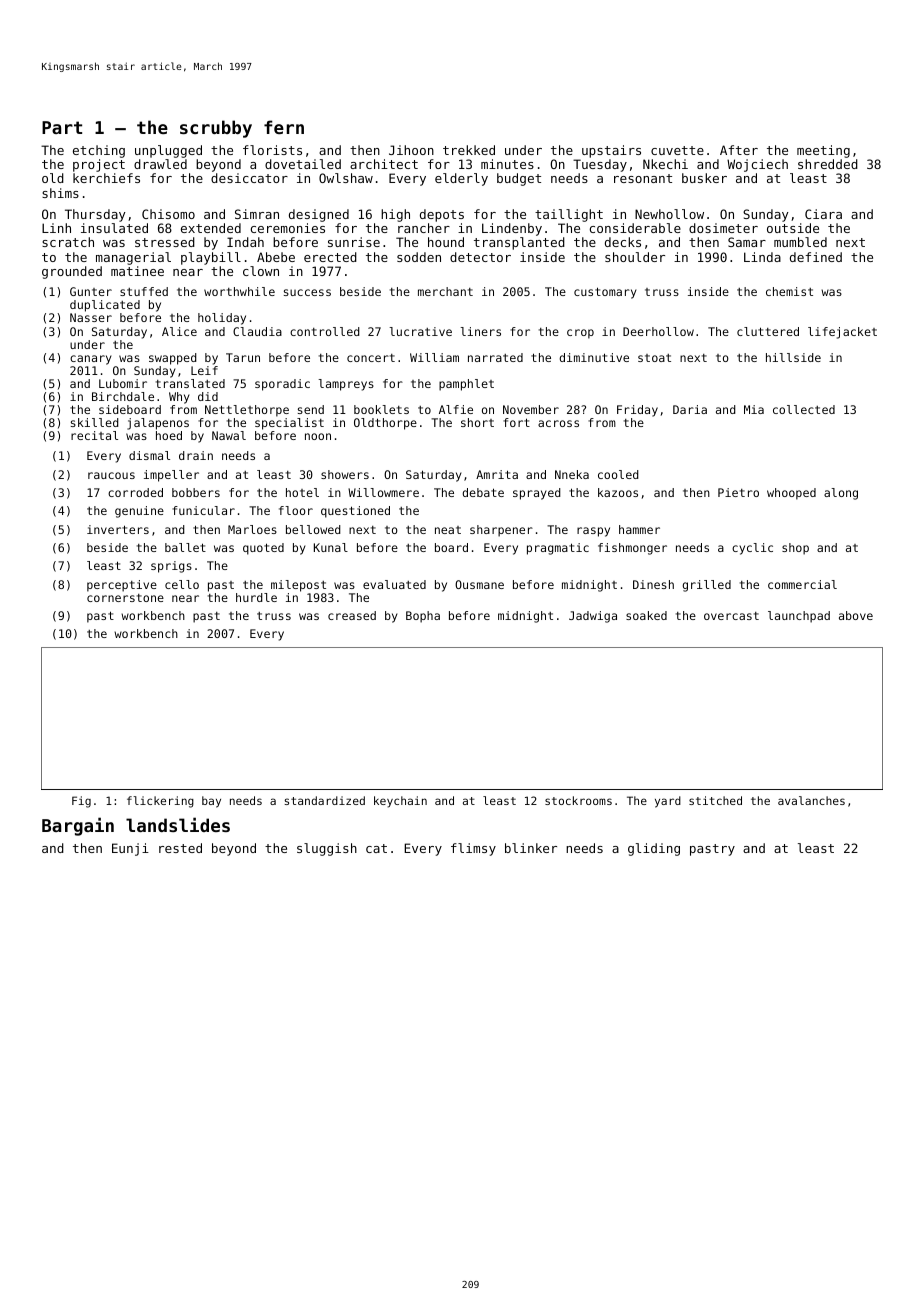 The height and width of the page is (1308, 924). What do you see at coordinates (324, 800) in the page?
I see `standardized` at bounding box center [324, 800].
